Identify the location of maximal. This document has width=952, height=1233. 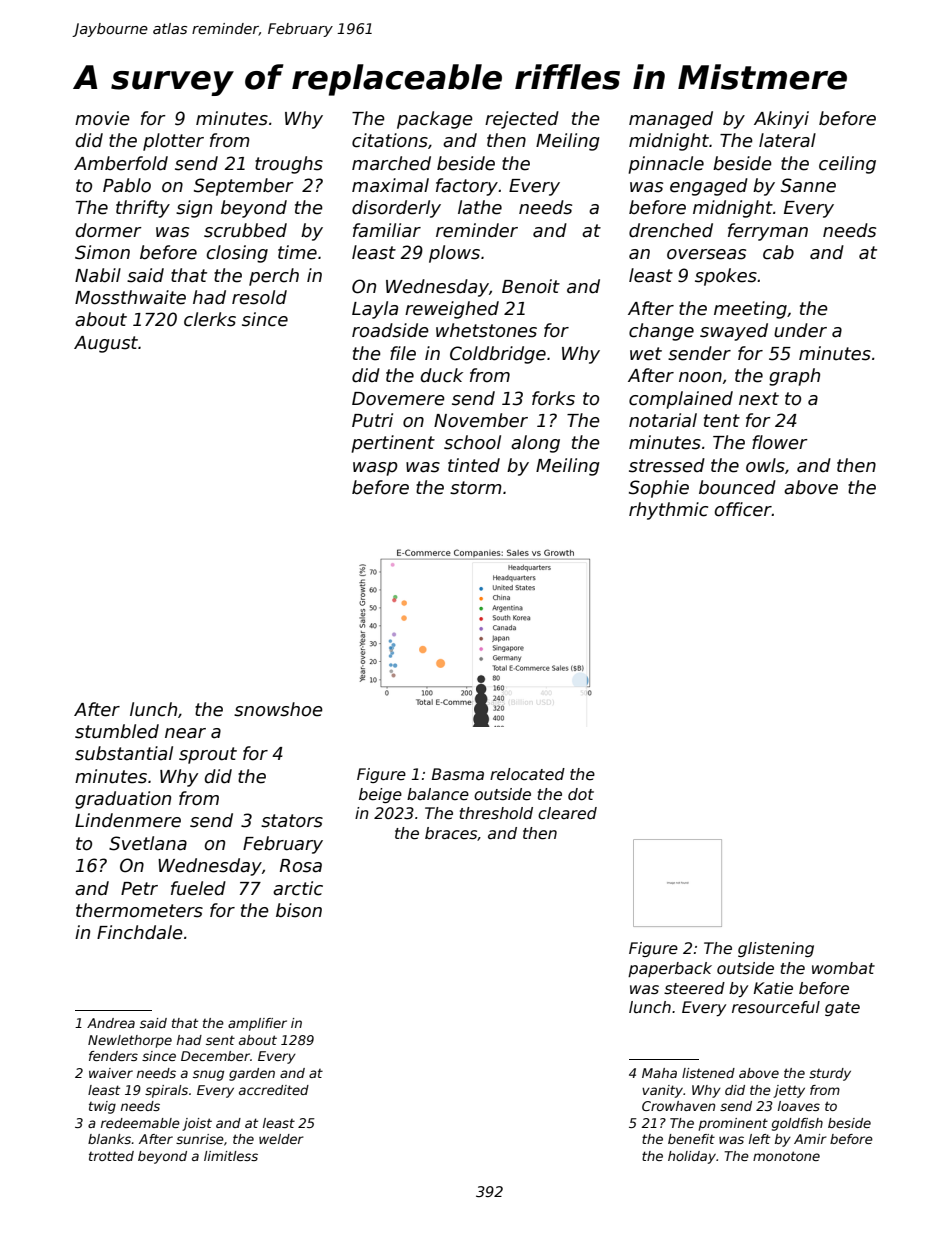
(390, 185).
